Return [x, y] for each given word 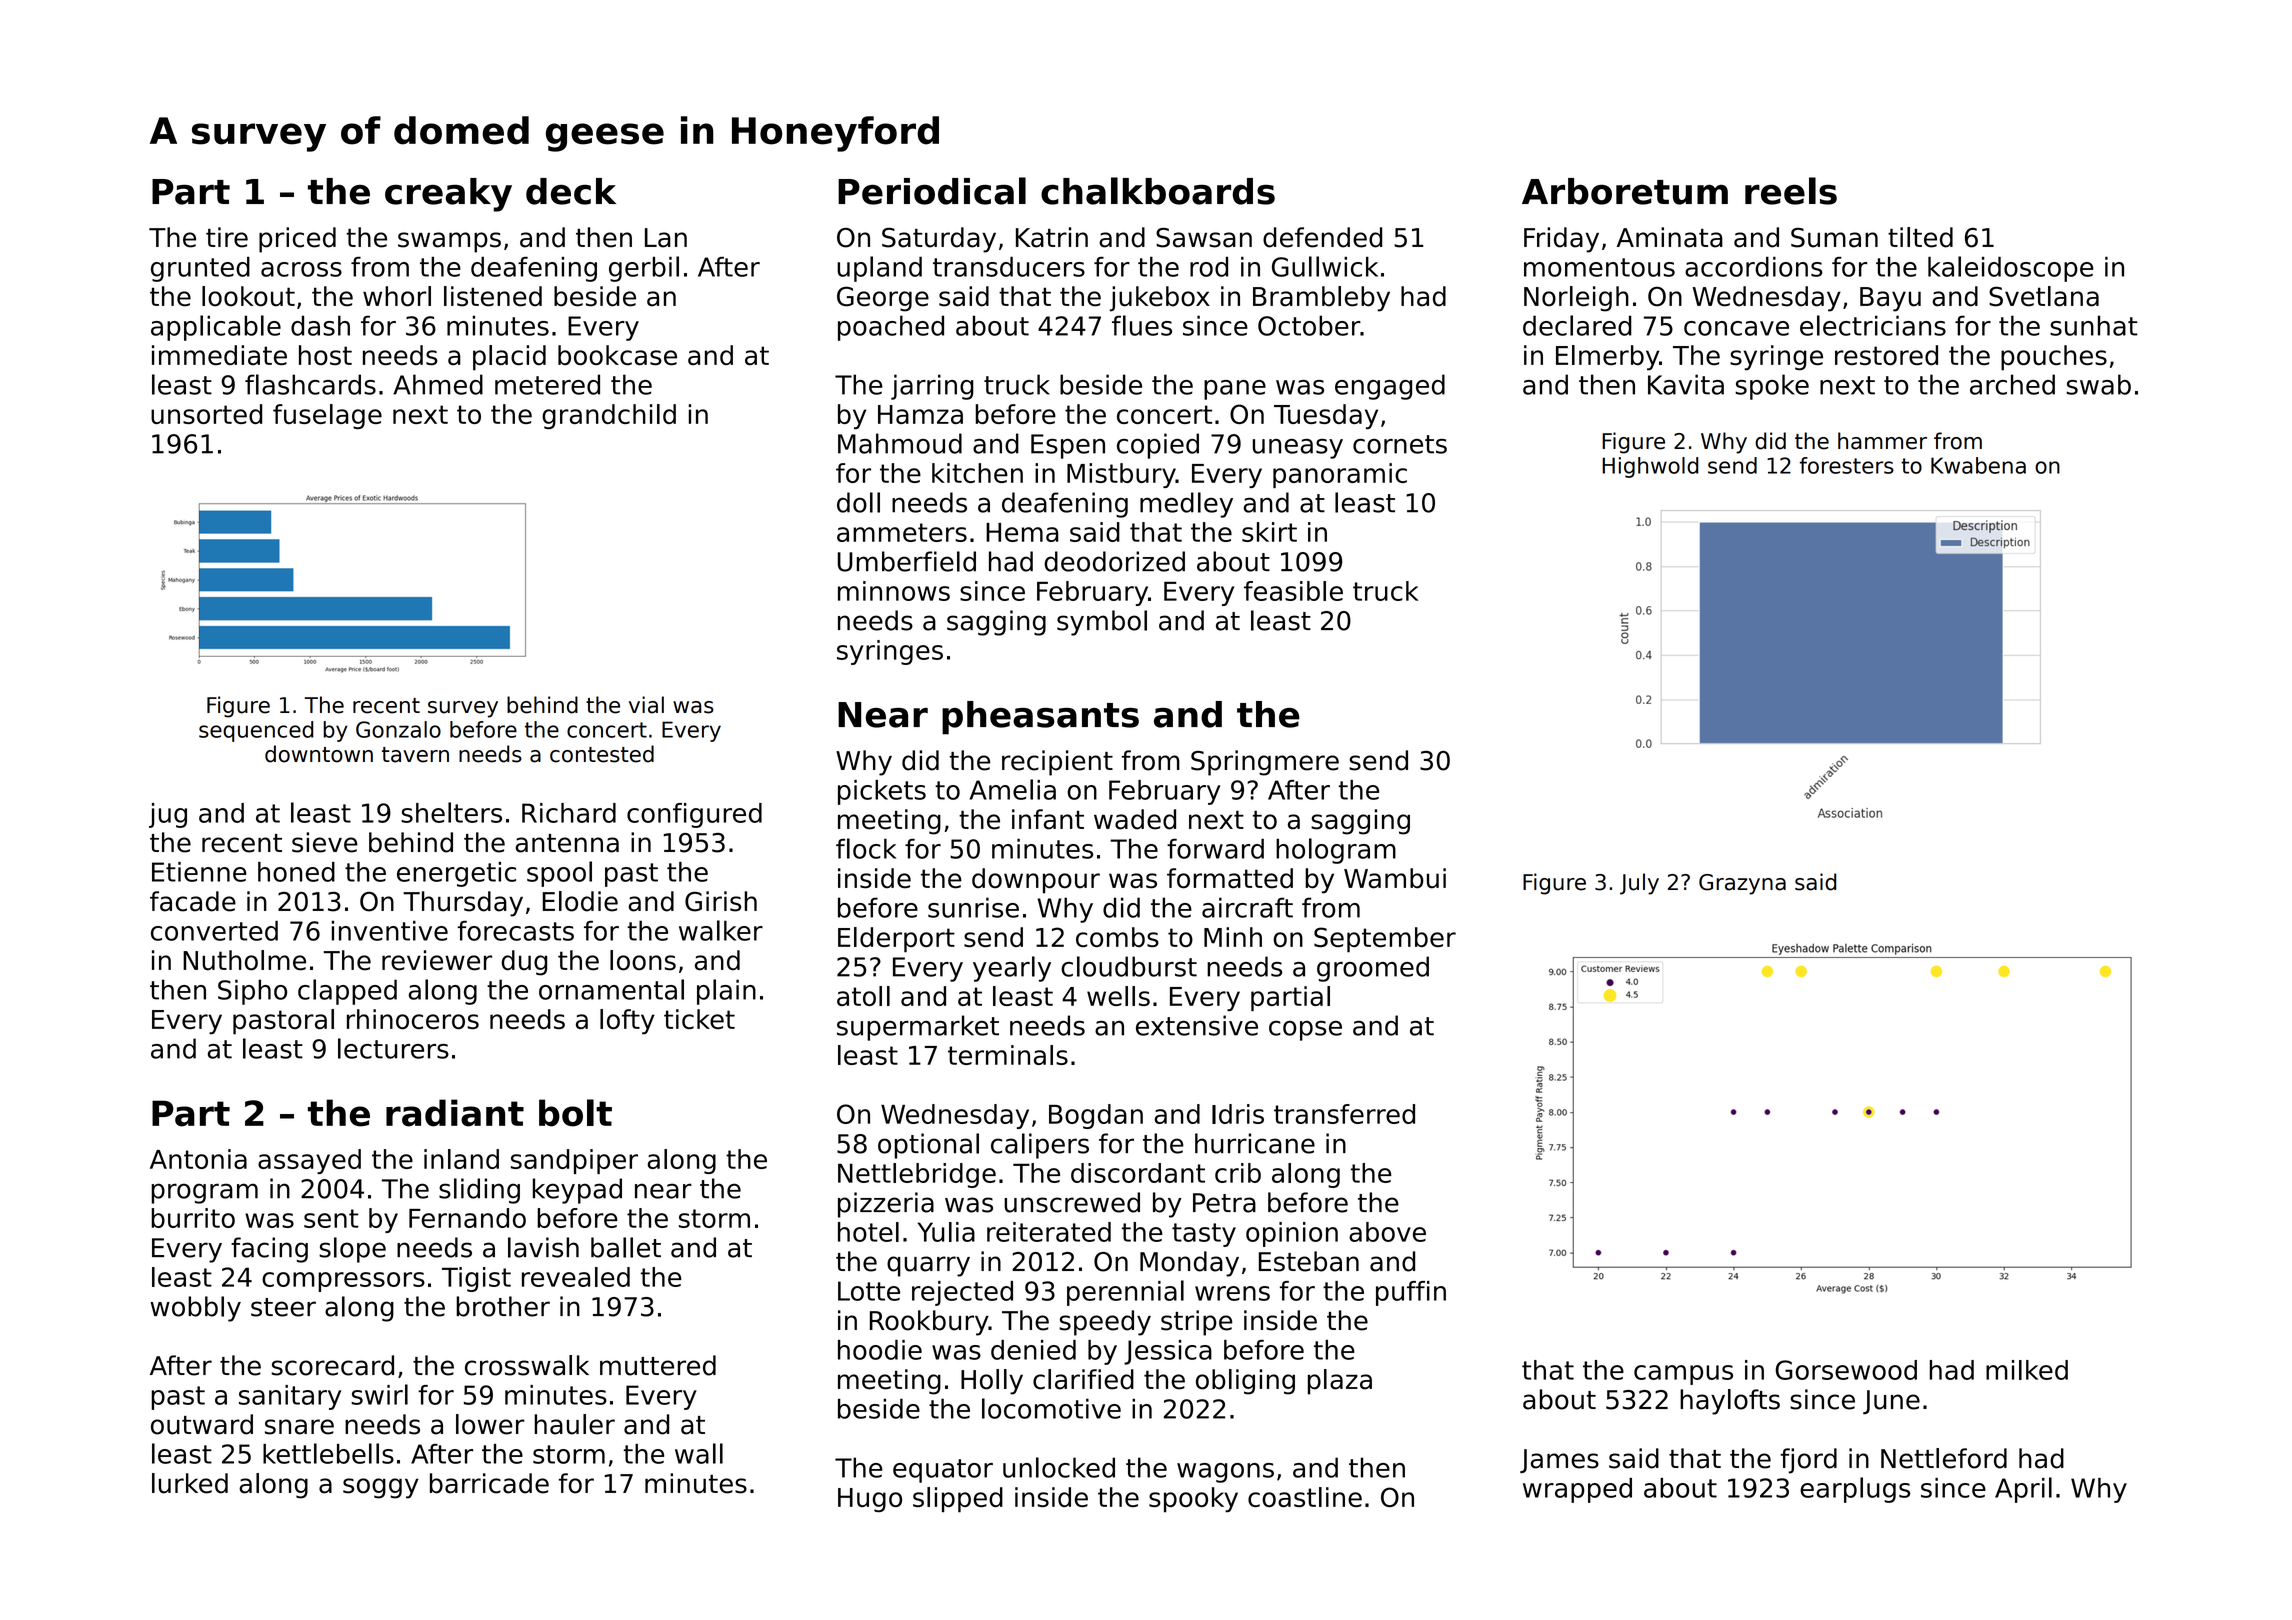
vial [646, 705]
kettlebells [328, 1453]
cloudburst [1129, 966]
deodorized [1114, 561]
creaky [448, 195]
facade [193, 901]
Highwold [1650, 467]
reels [1791, 191]
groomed [1373, 969]
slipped [958, 1500]
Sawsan [1204, 238]
